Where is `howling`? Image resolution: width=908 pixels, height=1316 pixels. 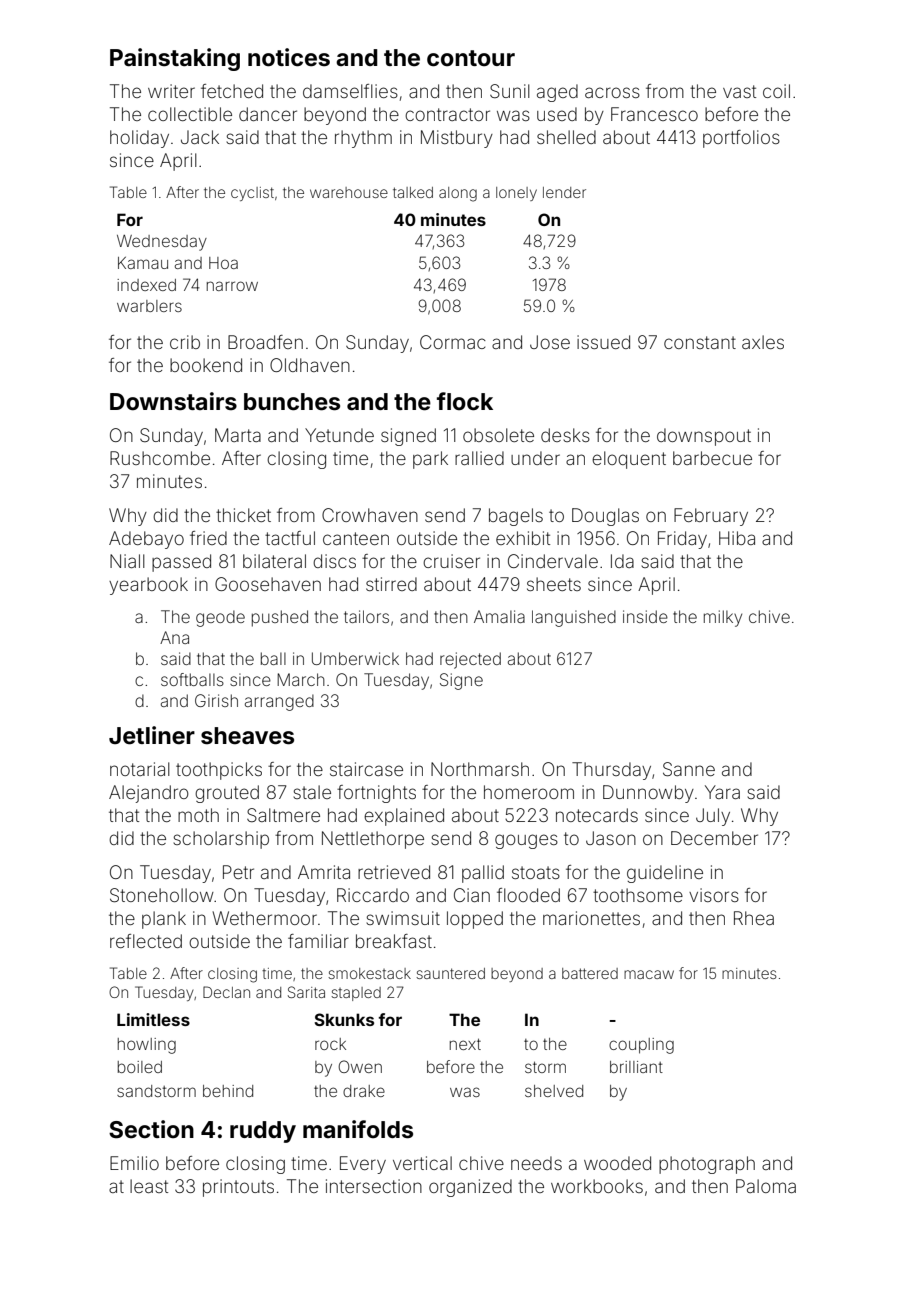 howling is located at coordinates (147, 1046).
